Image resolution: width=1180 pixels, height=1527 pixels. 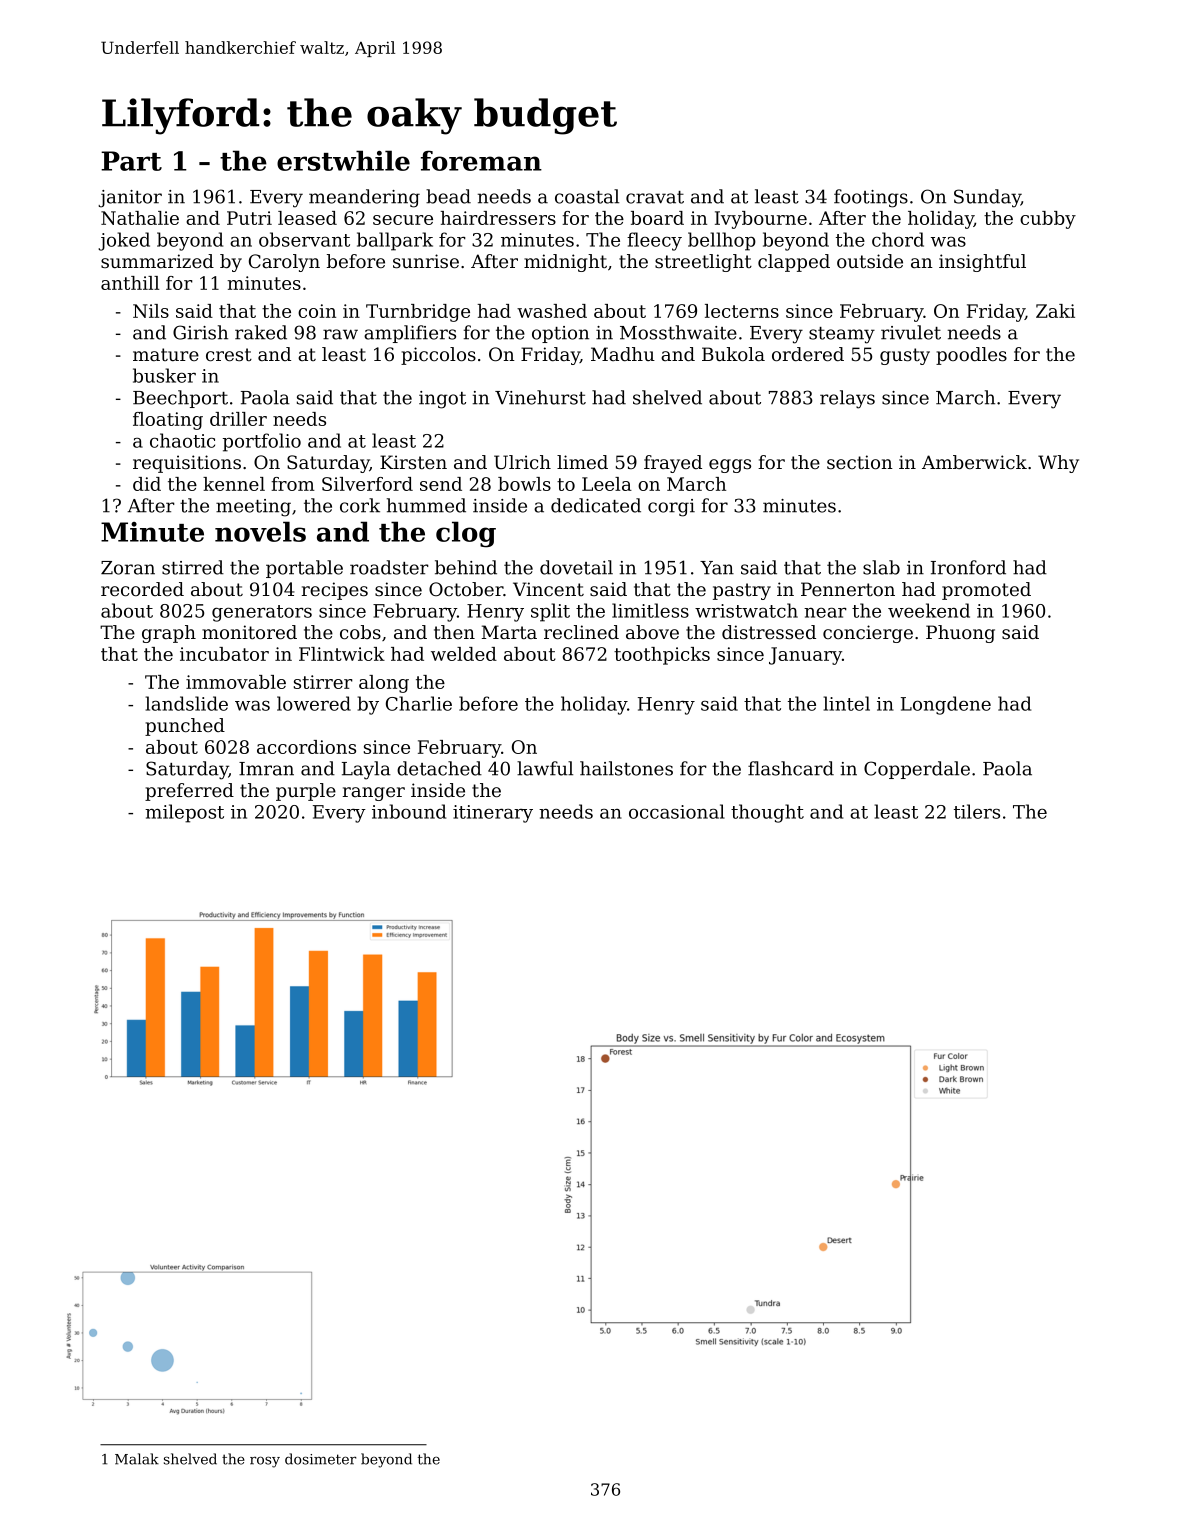 What do you see at coordinates (871, 198) in the document?
I see `footings` at bounding box center [871, 198].
